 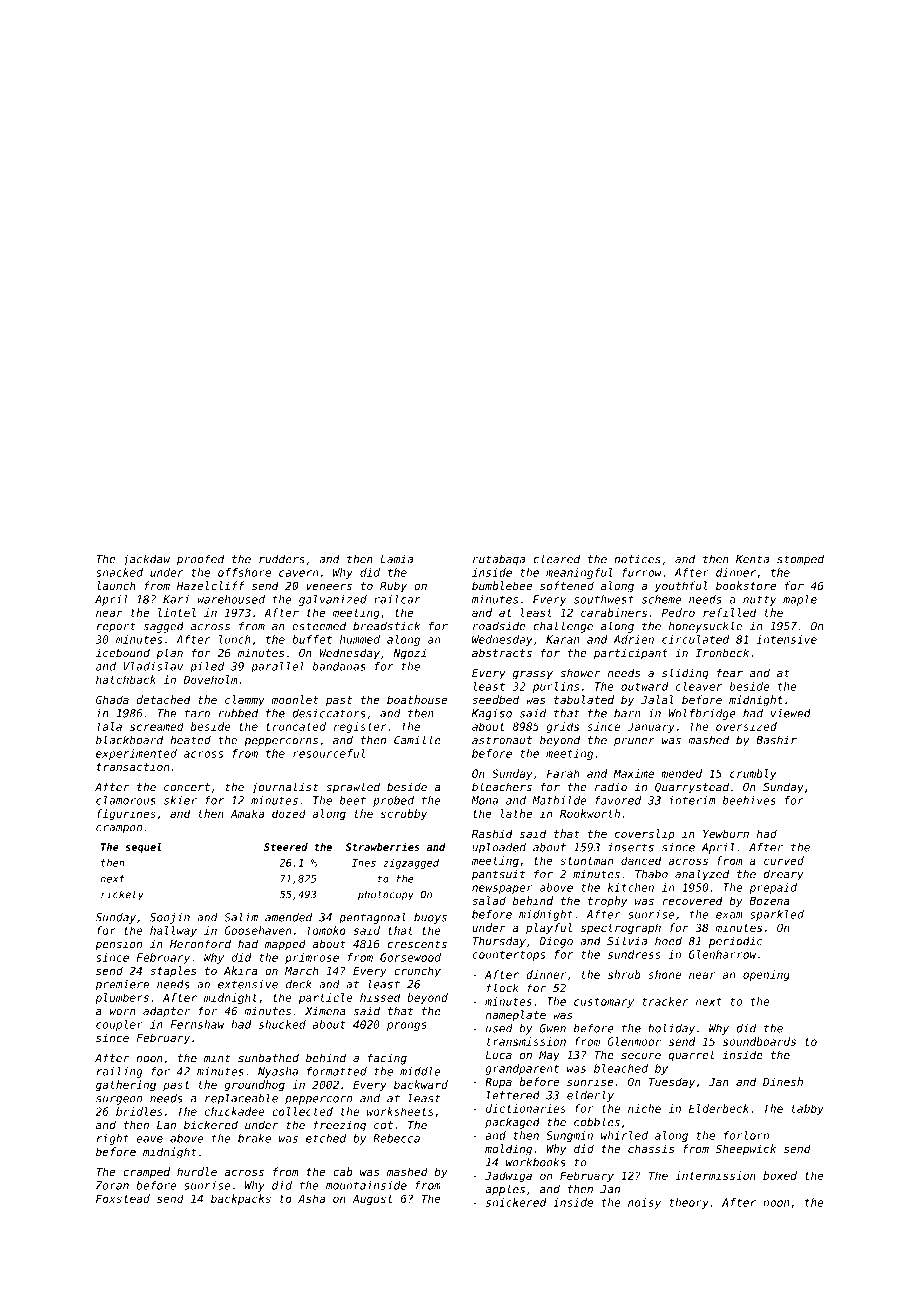 What do you see at coordinates (508, 955) in the screenshot?
I see `countertops` at bounding box center [508, 955].
